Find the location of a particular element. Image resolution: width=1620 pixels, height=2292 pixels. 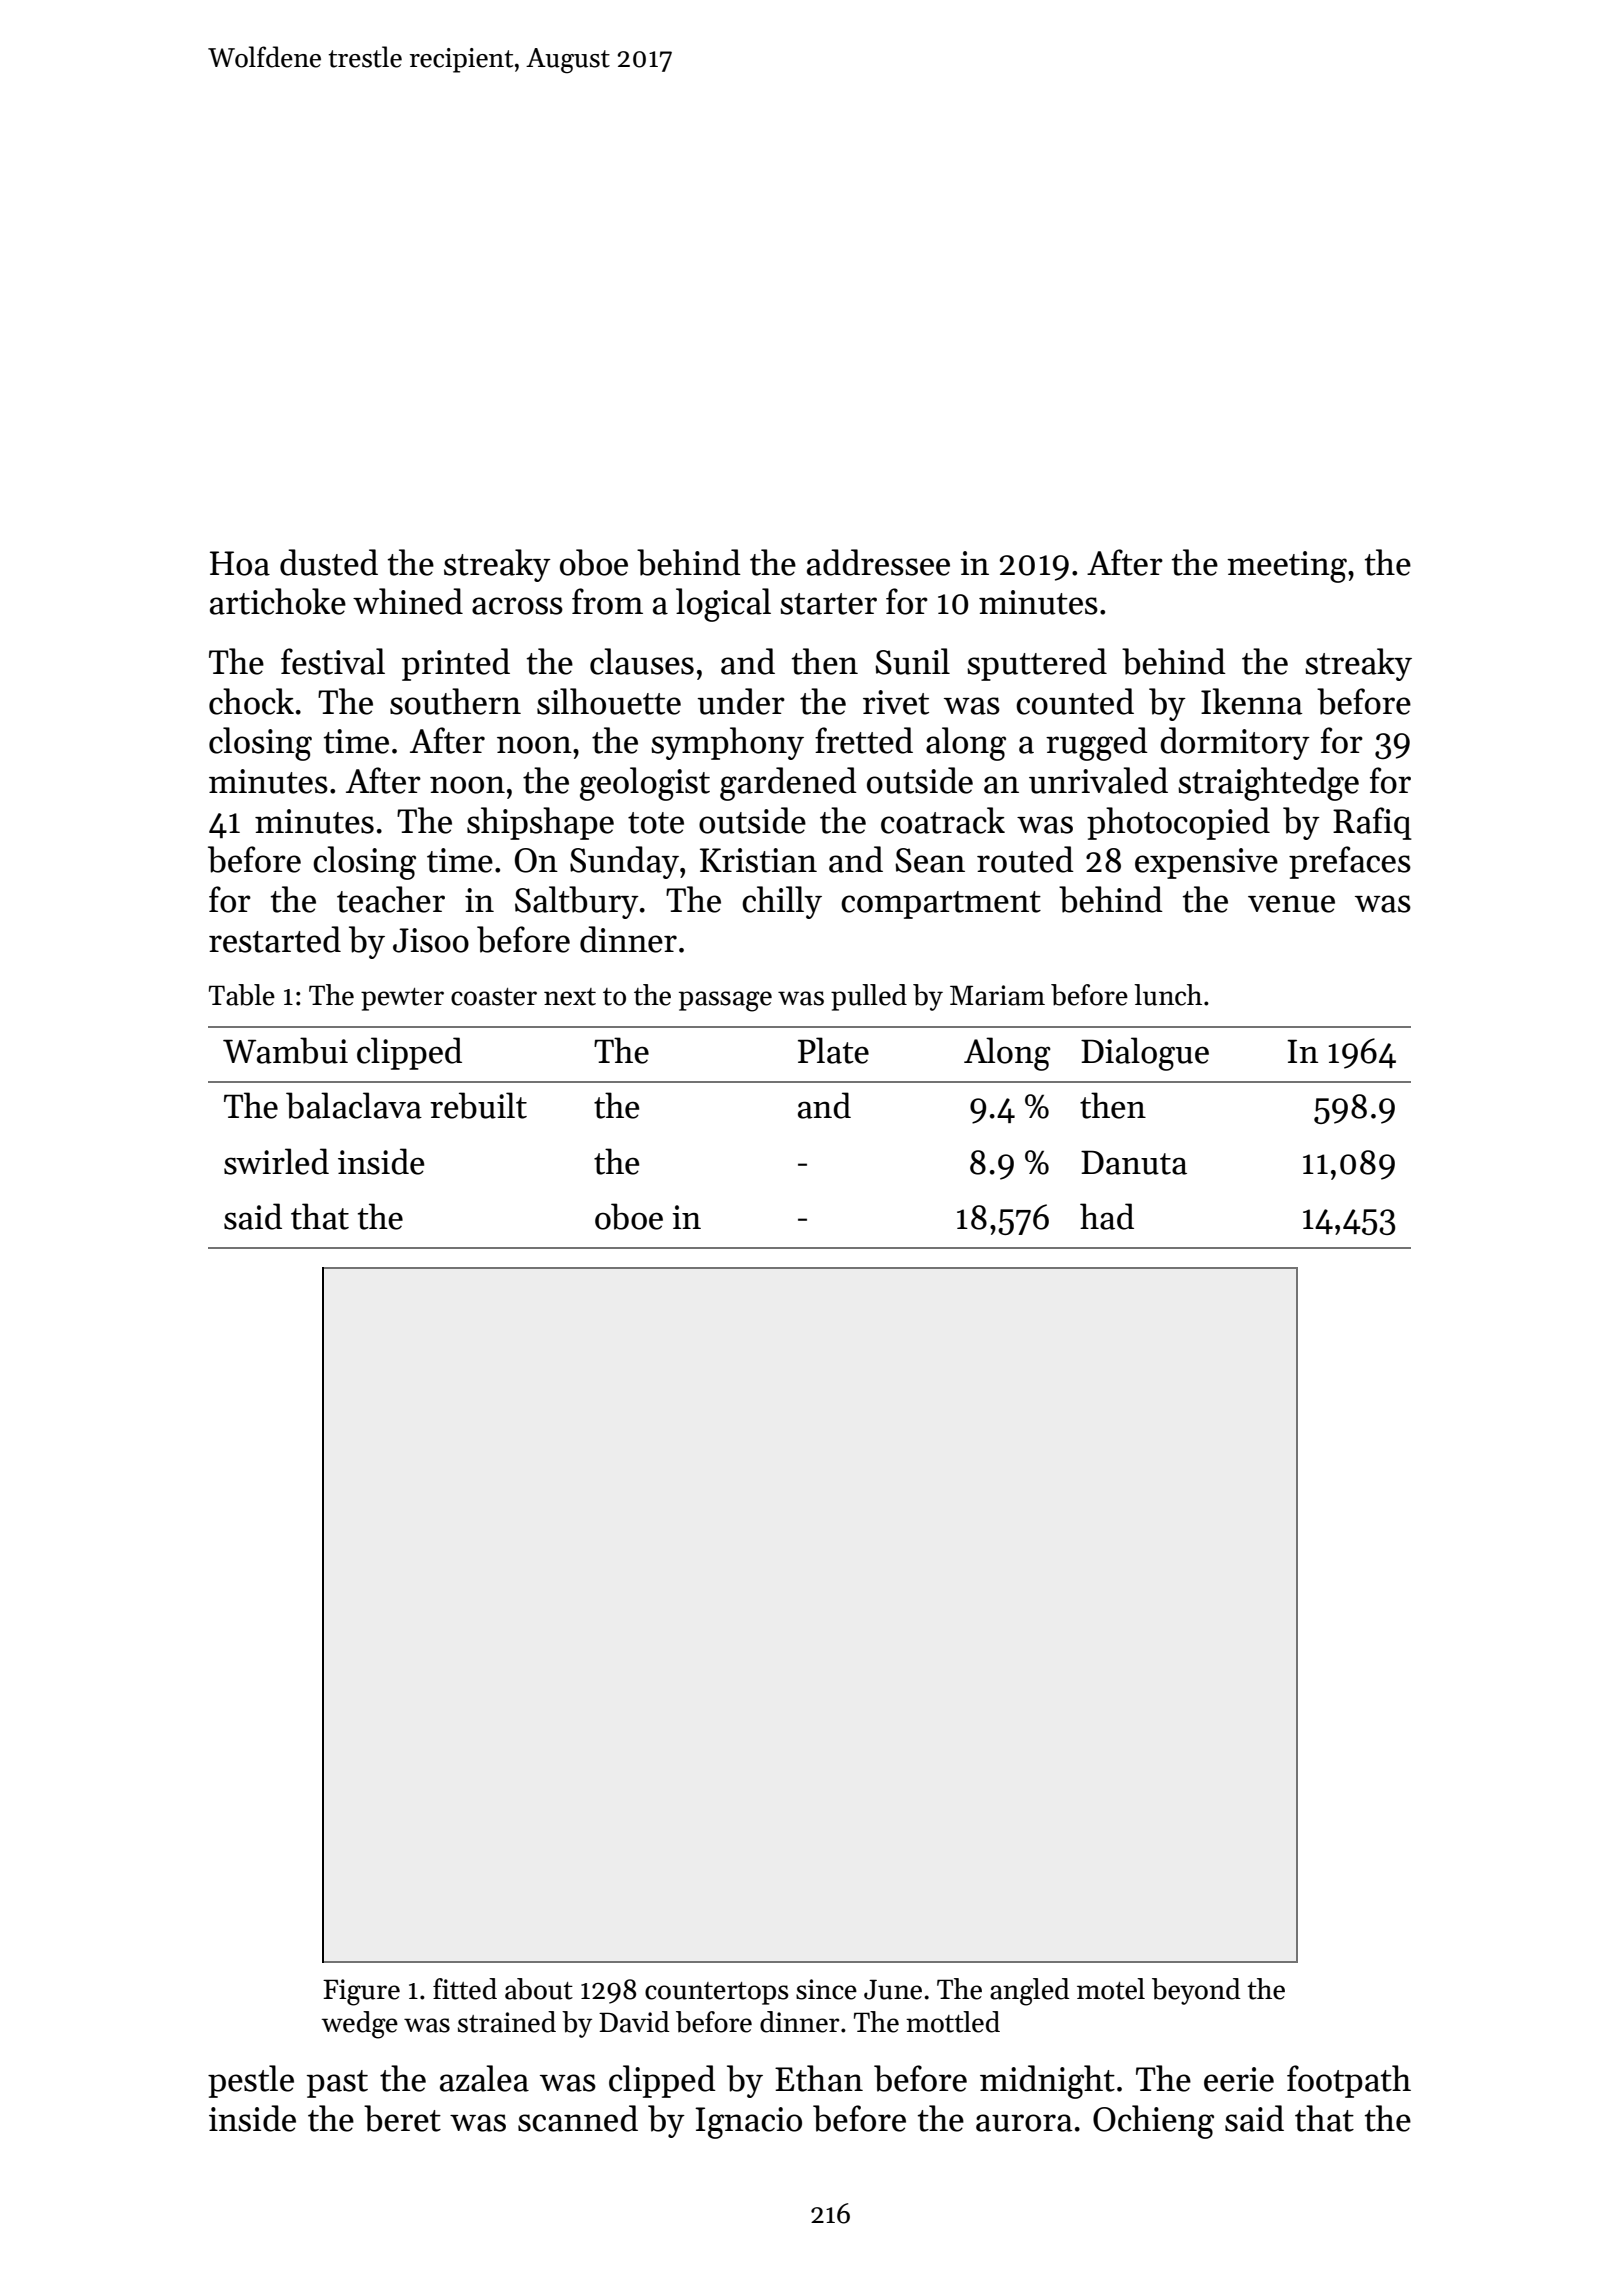

lunch is located at coordinates (1168, 995).
